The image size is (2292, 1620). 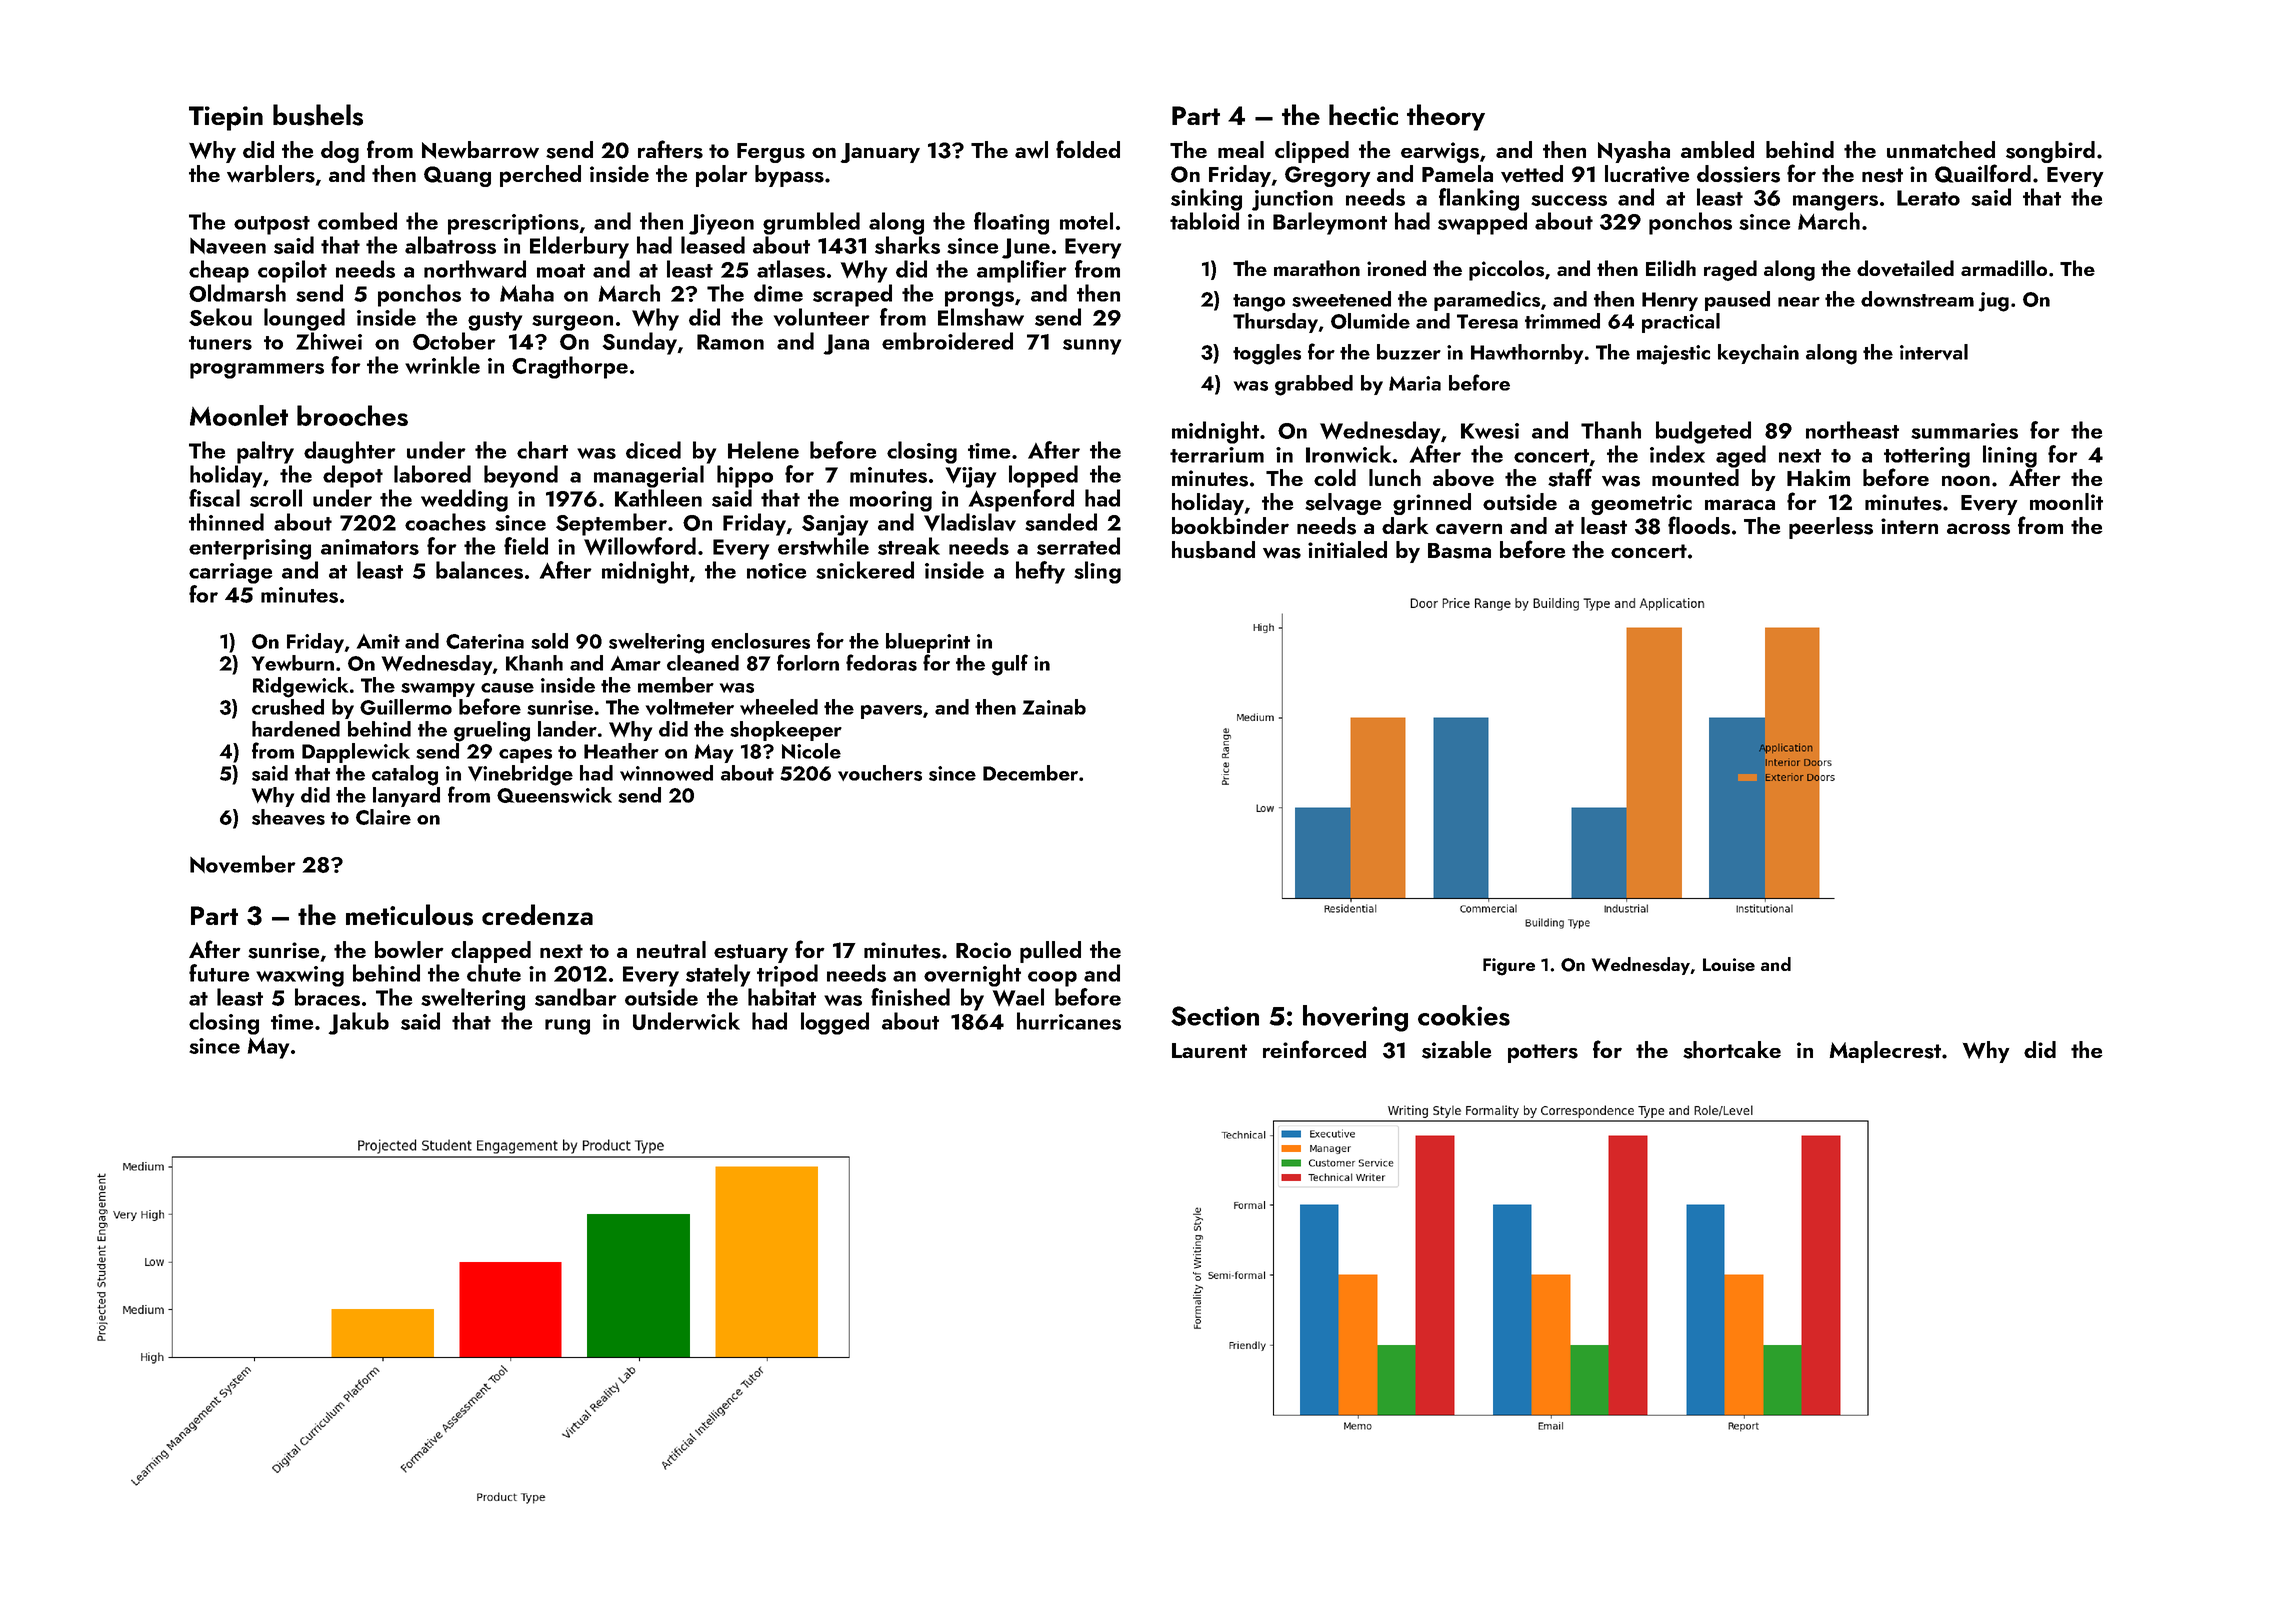 What do you see at coordinates (1831, 528) in the page?
I see `peerless` at bounding box center [1831, 528].
